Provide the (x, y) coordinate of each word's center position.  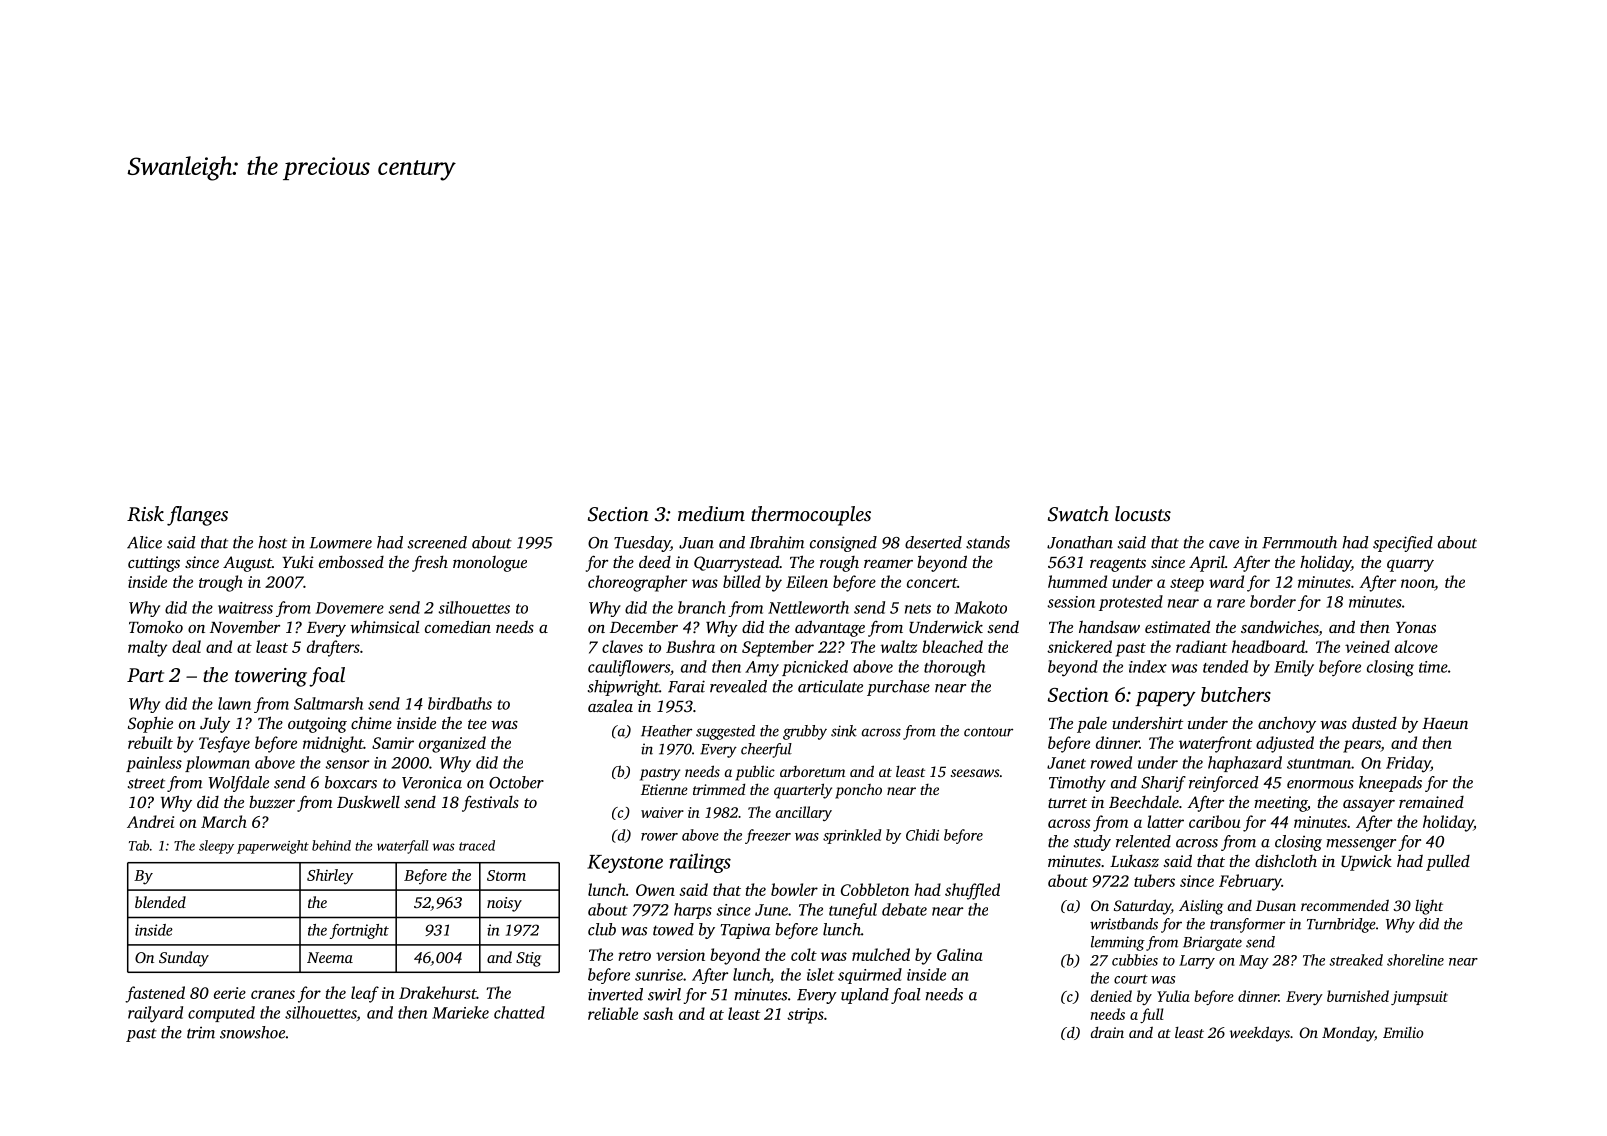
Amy (762, 669)
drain (1107, 1032)
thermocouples (811, 516)
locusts (1143, 513)
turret (1067, 803)
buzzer (272, 801)
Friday (1408, 764)
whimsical (384, 626)
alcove (1416, 646)
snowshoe (252, 1032)
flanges (197, 516)
